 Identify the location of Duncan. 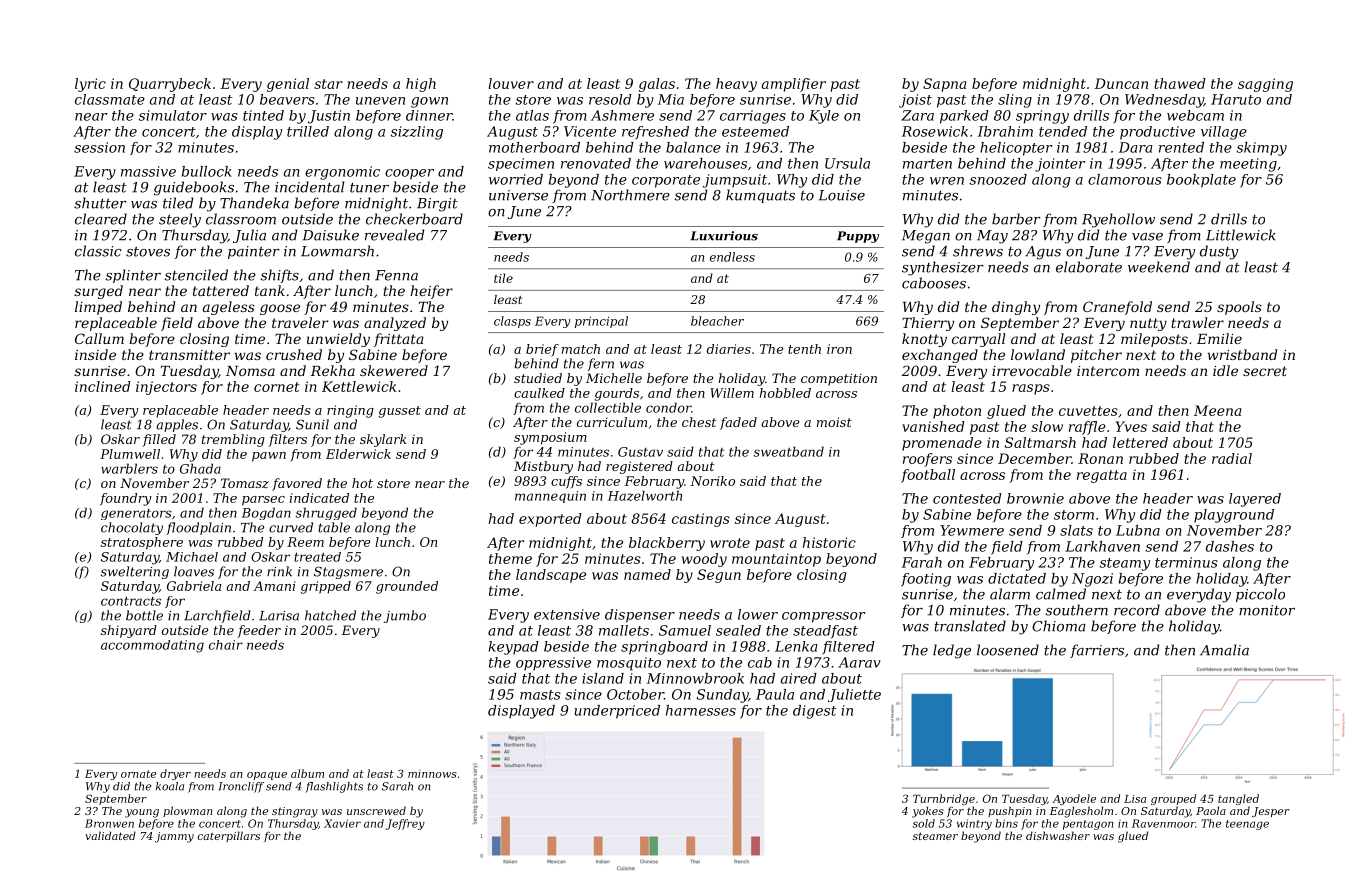
(1121, 83).
